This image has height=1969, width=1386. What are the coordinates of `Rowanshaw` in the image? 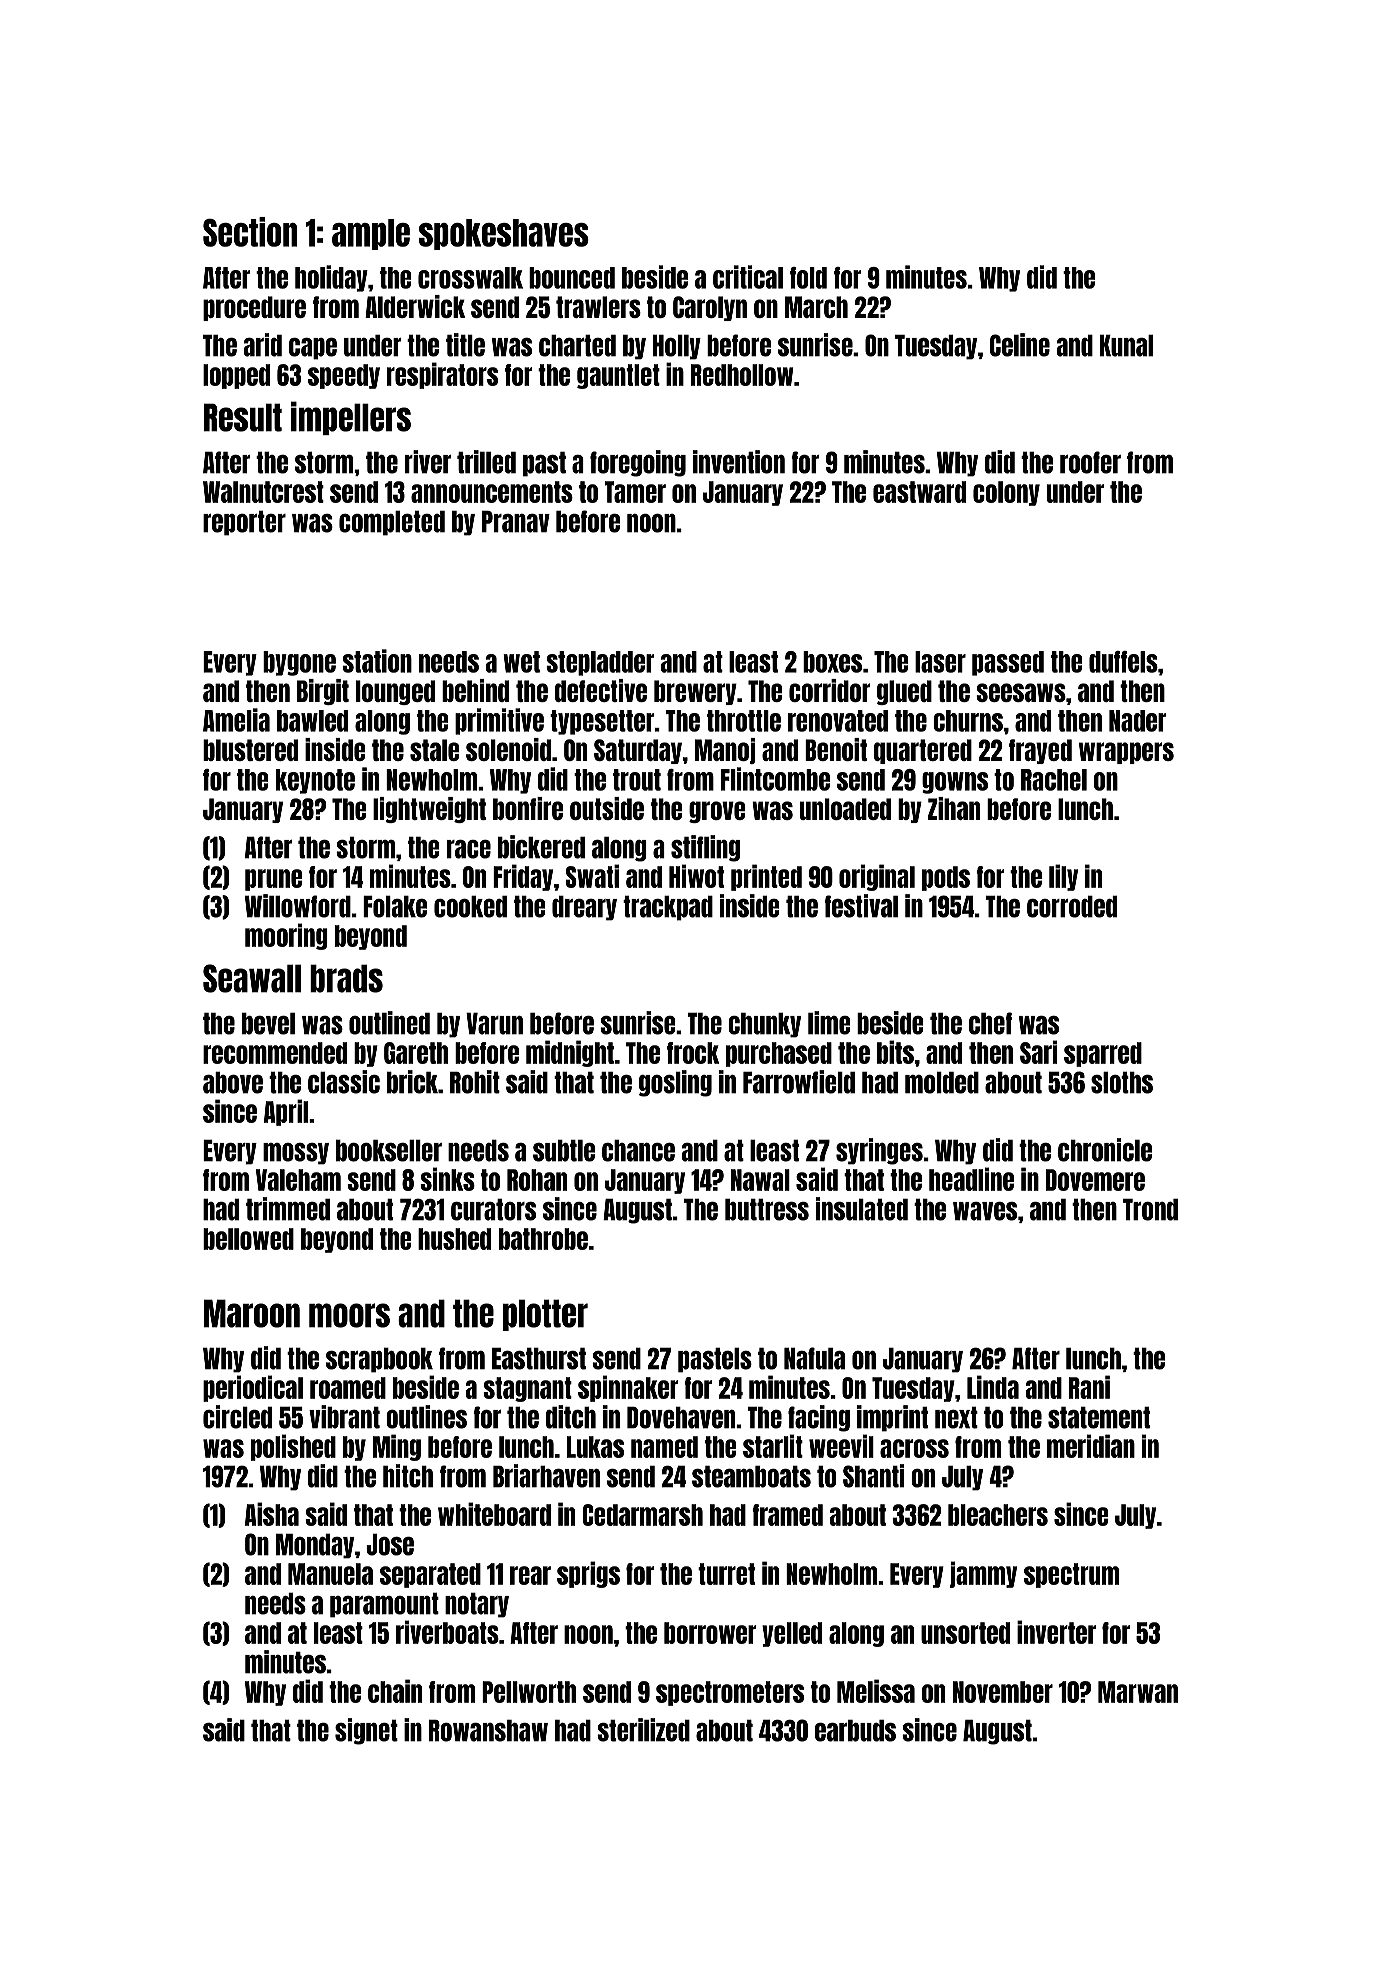 It's located at (488, 1731).
